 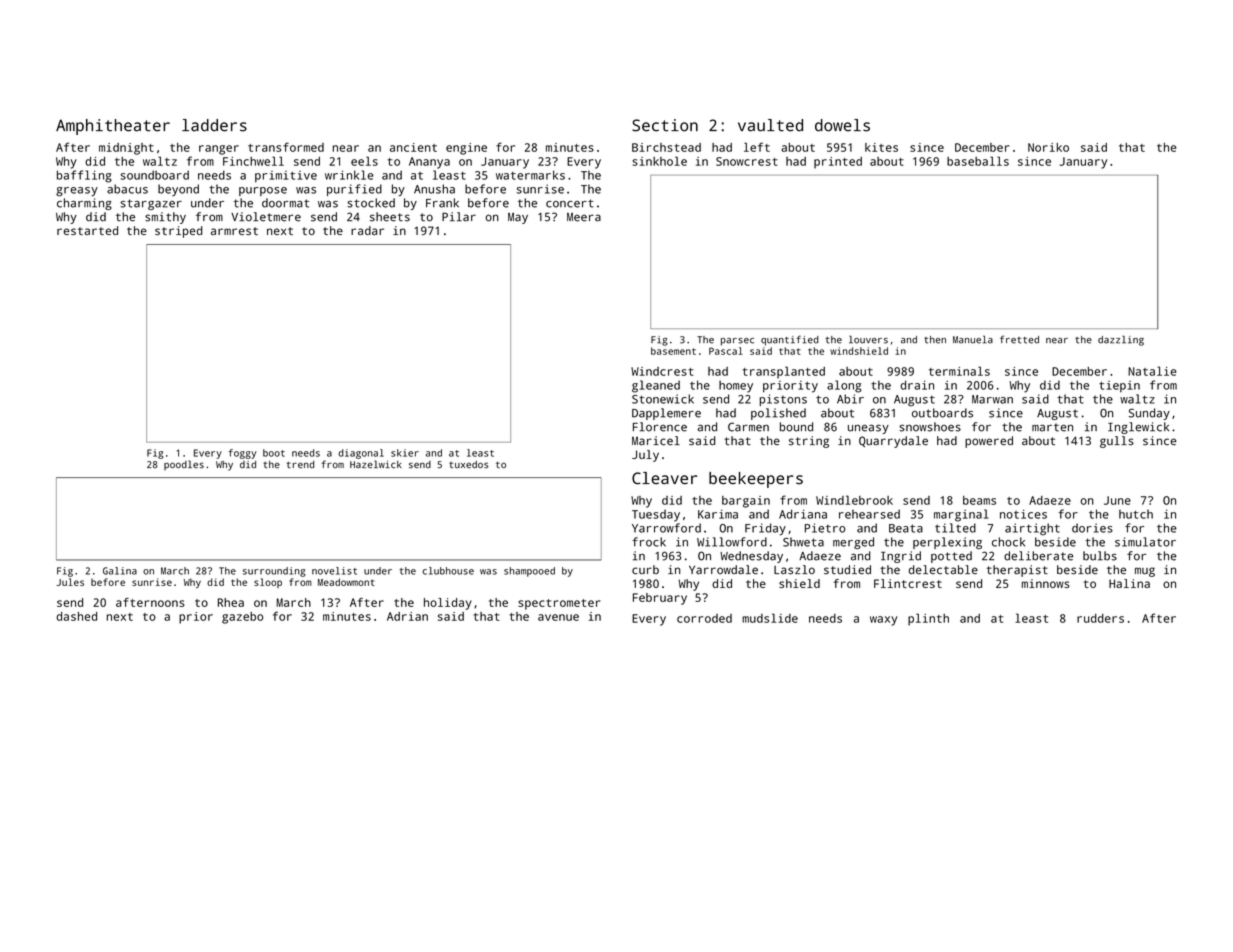 What do you see at coordinates (704, 618) in the image?
I see `corroded` at bounding box center [704, 618].
